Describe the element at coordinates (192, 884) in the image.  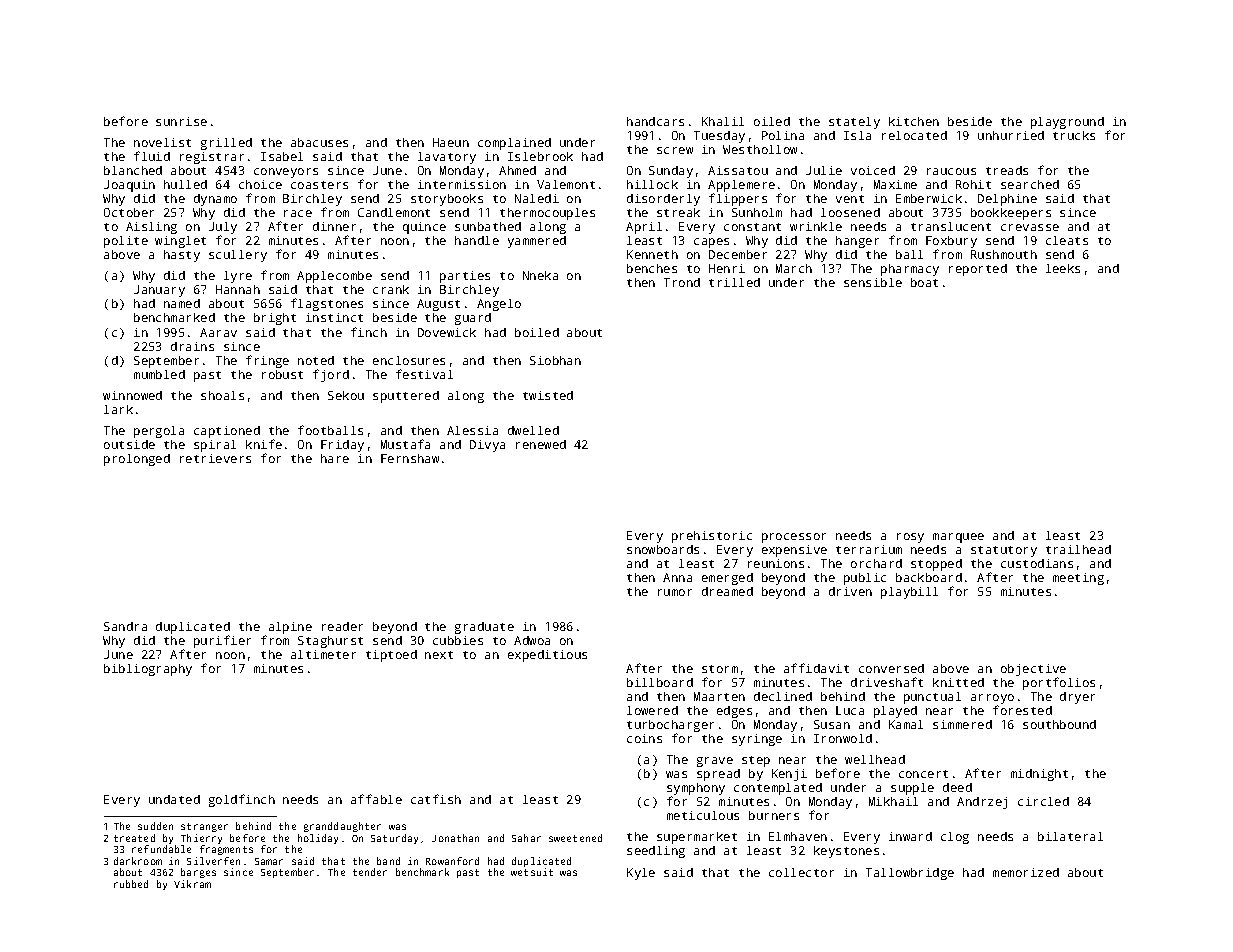
I see `Vikram` at that location.
